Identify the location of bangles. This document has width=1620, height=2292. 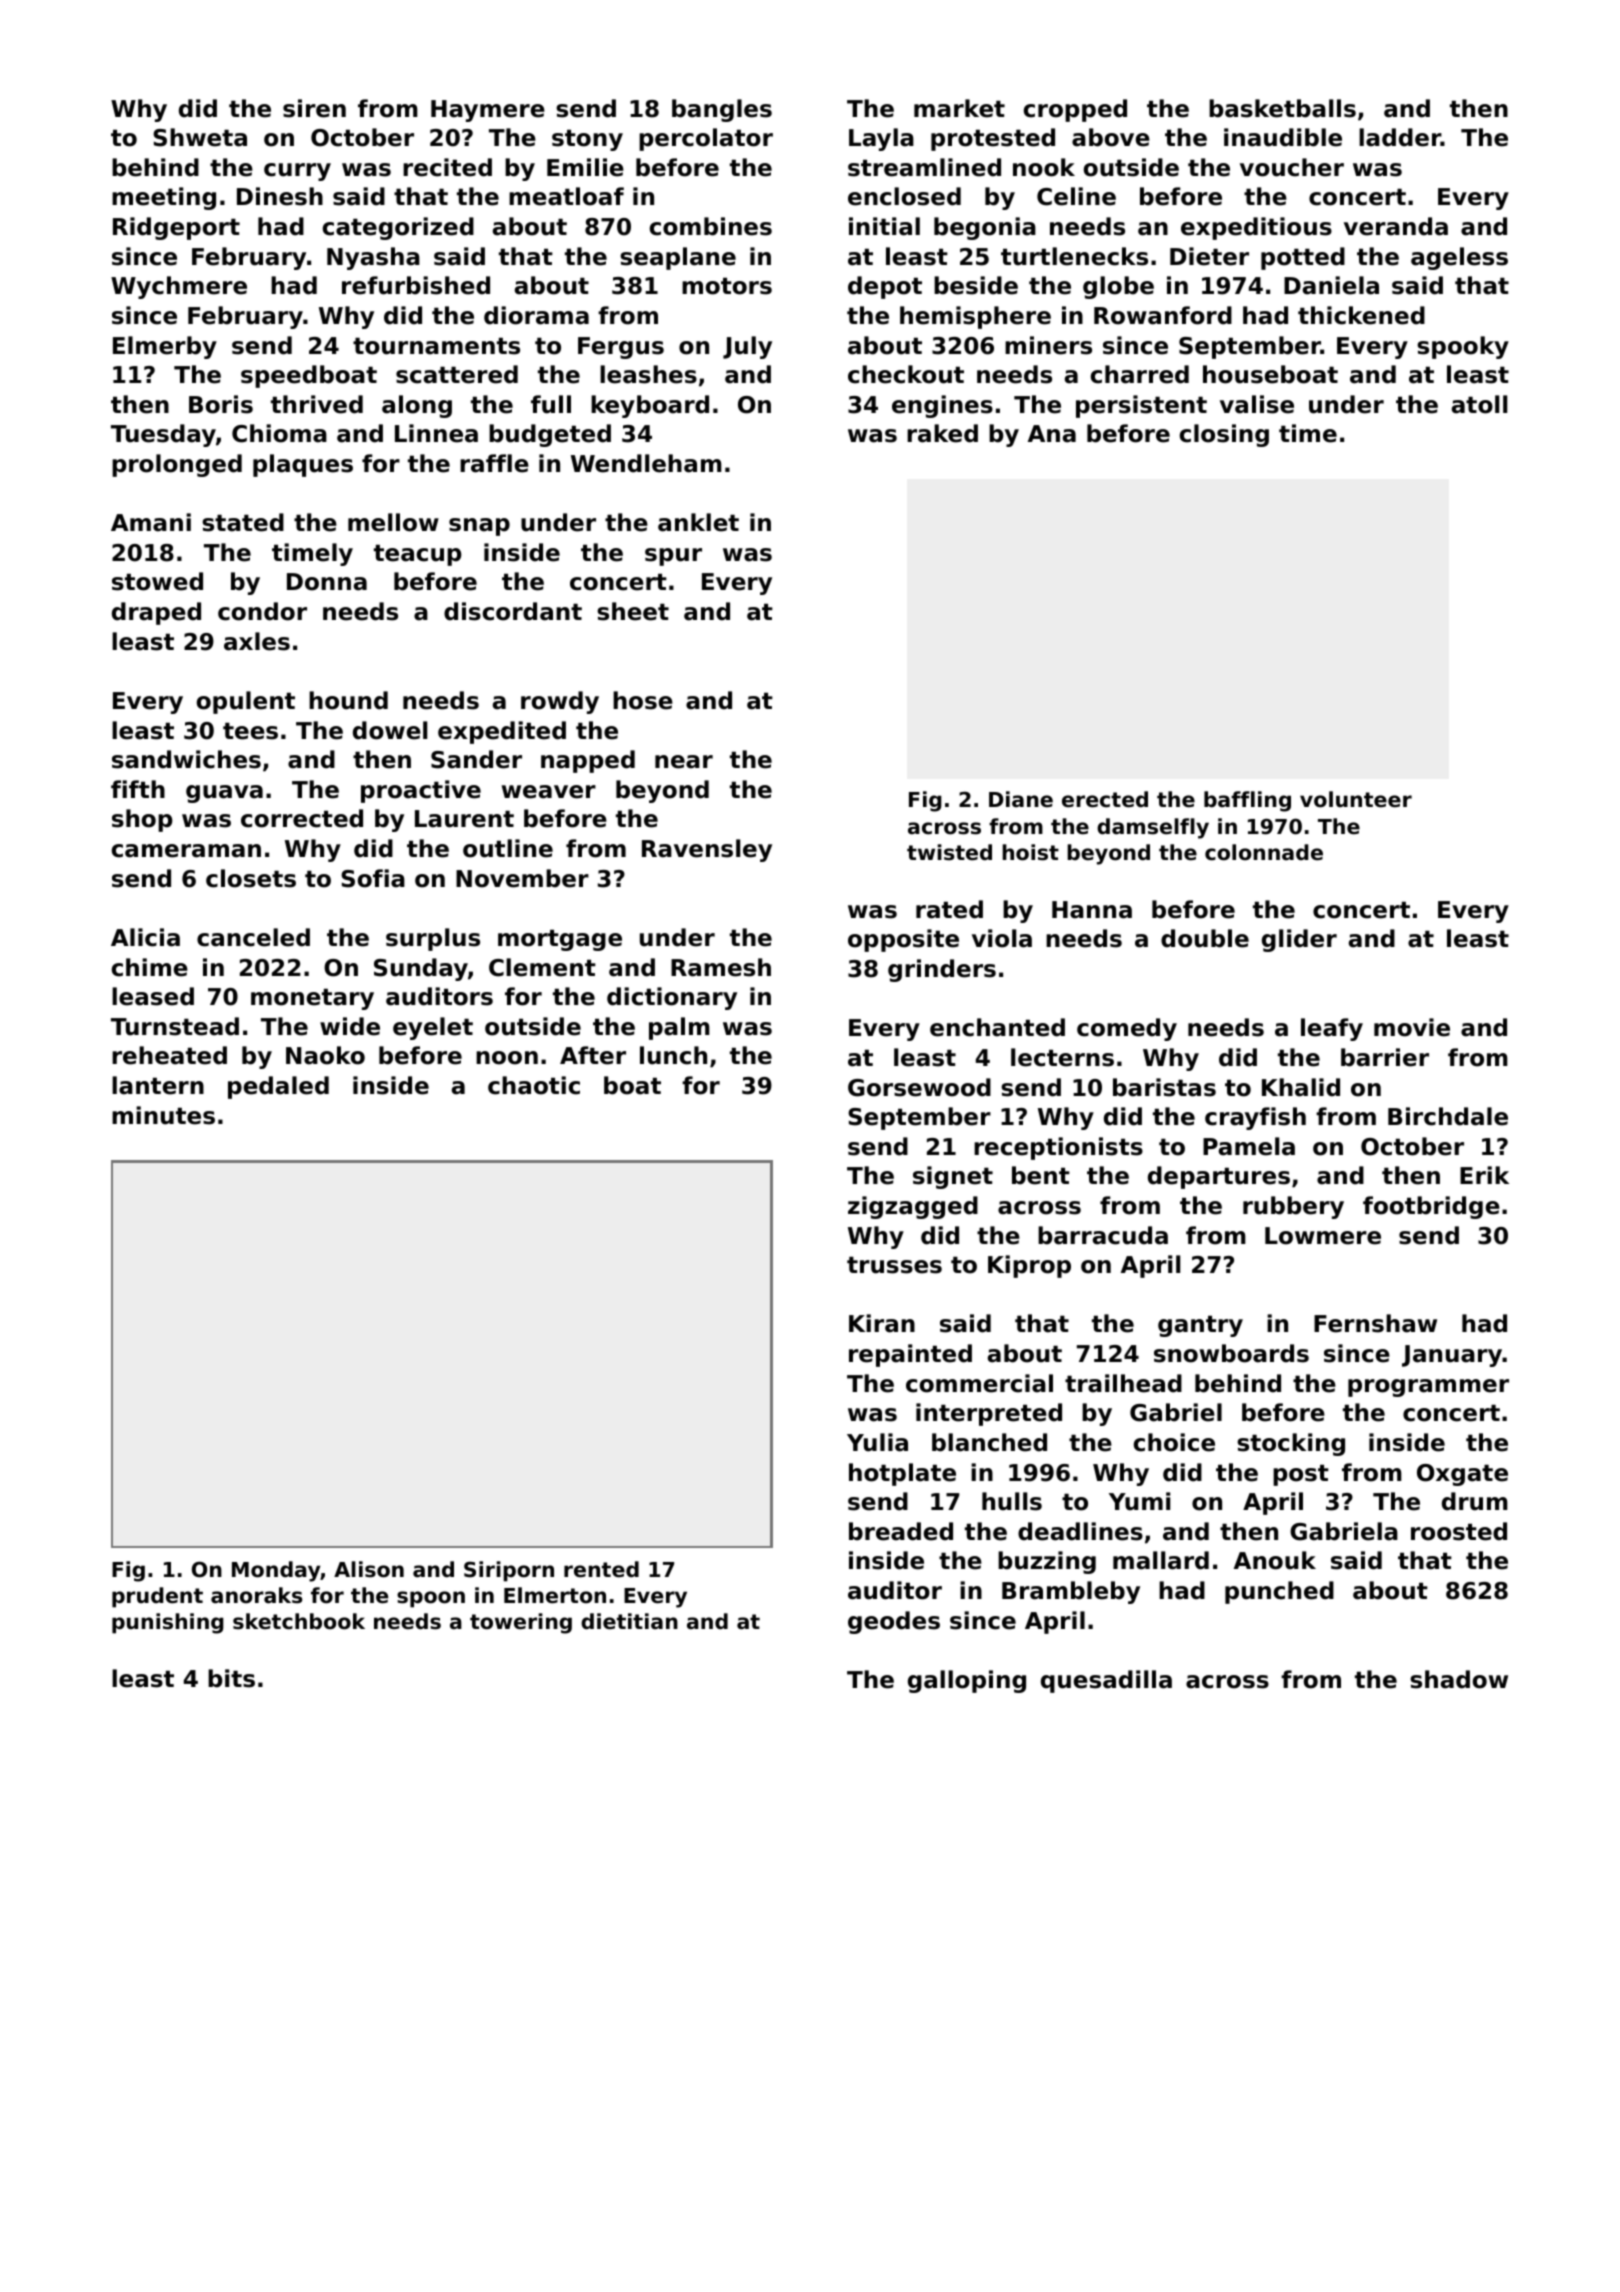
(722, 110).
